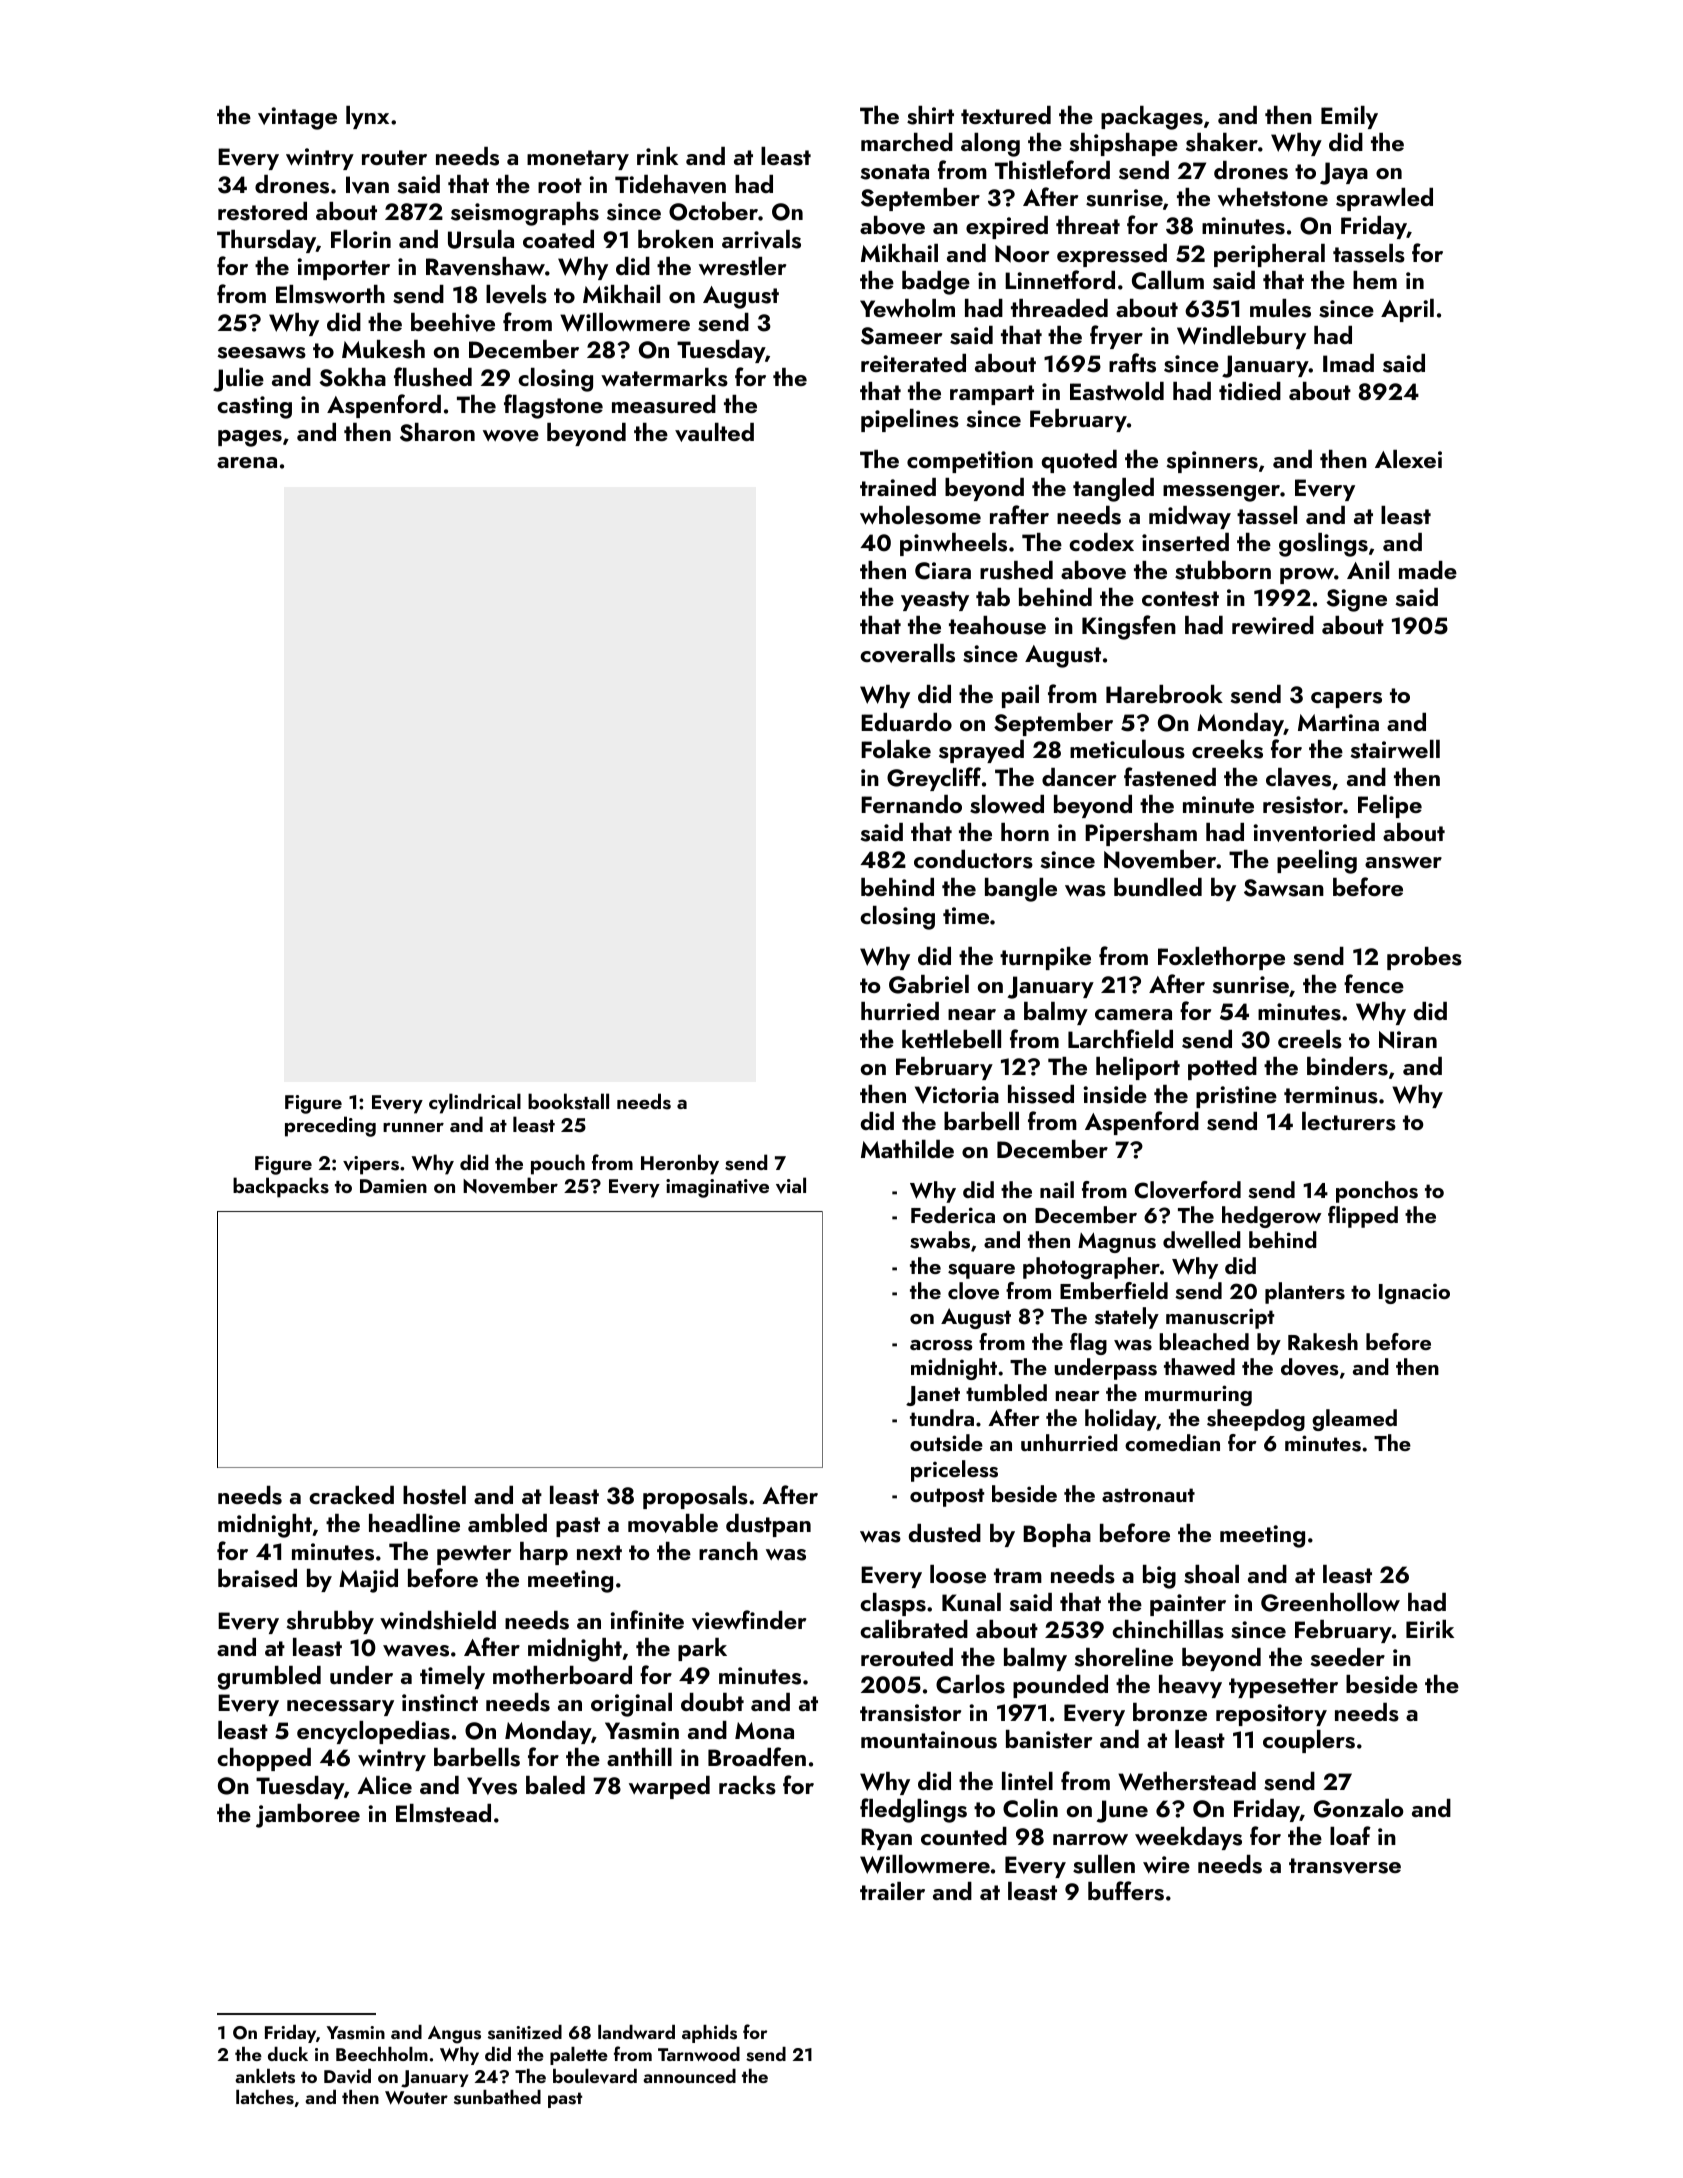 Image resolution: width=1683 pixels, height=2178 pixels. I want to click on probes, so click(1424, 958).
